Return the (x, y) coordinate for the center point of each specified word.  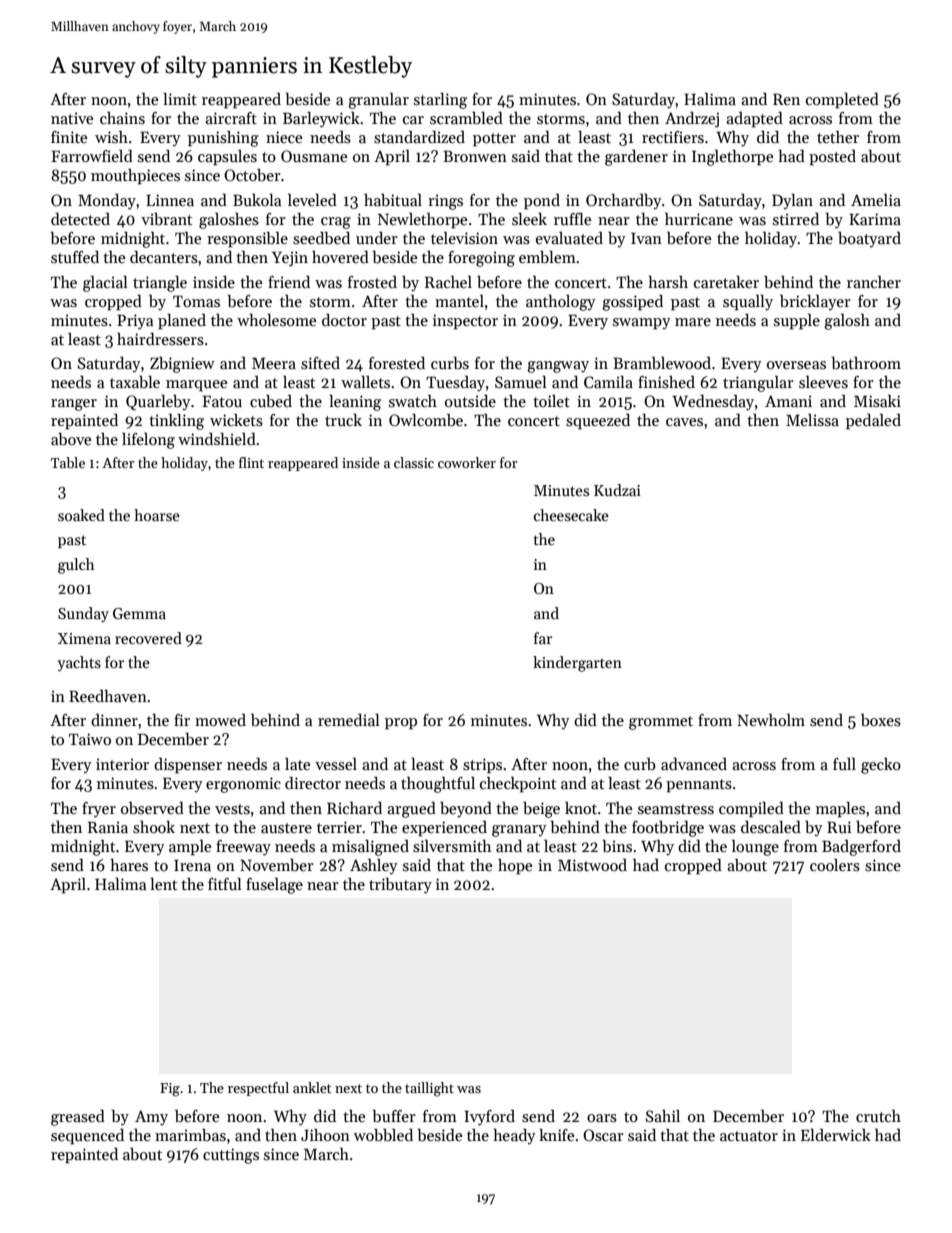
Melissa (812, 420)
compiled (751, 810)
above (71, 439)
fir (182, 720)
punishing (223, 138)
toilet (551, 401)
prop (401, 724)
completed (842, 101)
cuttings (231, 1156)
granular (378, 101)
